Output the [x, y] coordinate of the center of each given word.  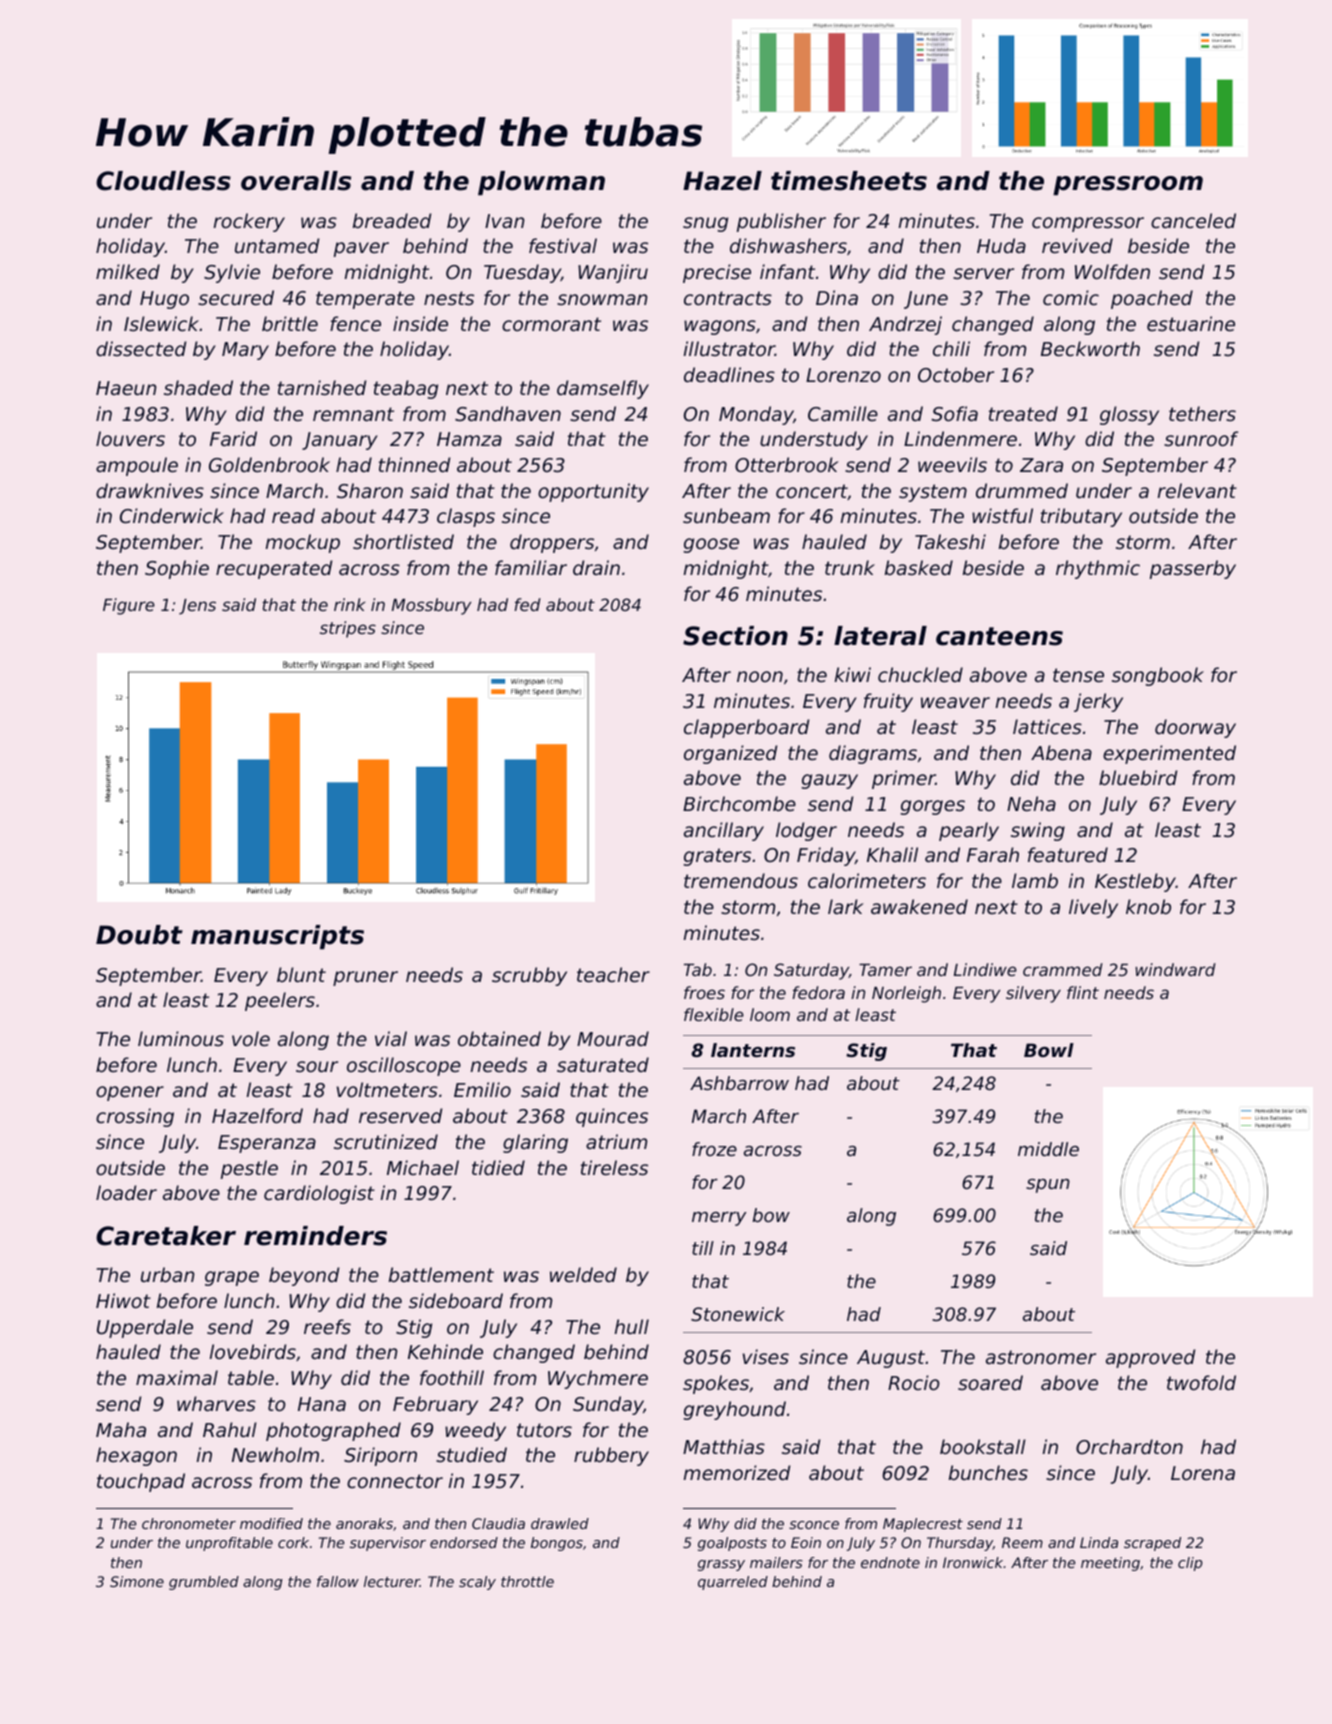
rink [349, 604]
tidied [498, 1167]
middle [1048, 1149]
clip [1190, 1564]
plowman [541, 183]
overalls [296, 181]
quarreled [733, 1583]
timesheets [849, 181]
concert [812, 492]
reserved [400, 1116]
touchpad [141, 1482]
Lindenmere [960, 438]
